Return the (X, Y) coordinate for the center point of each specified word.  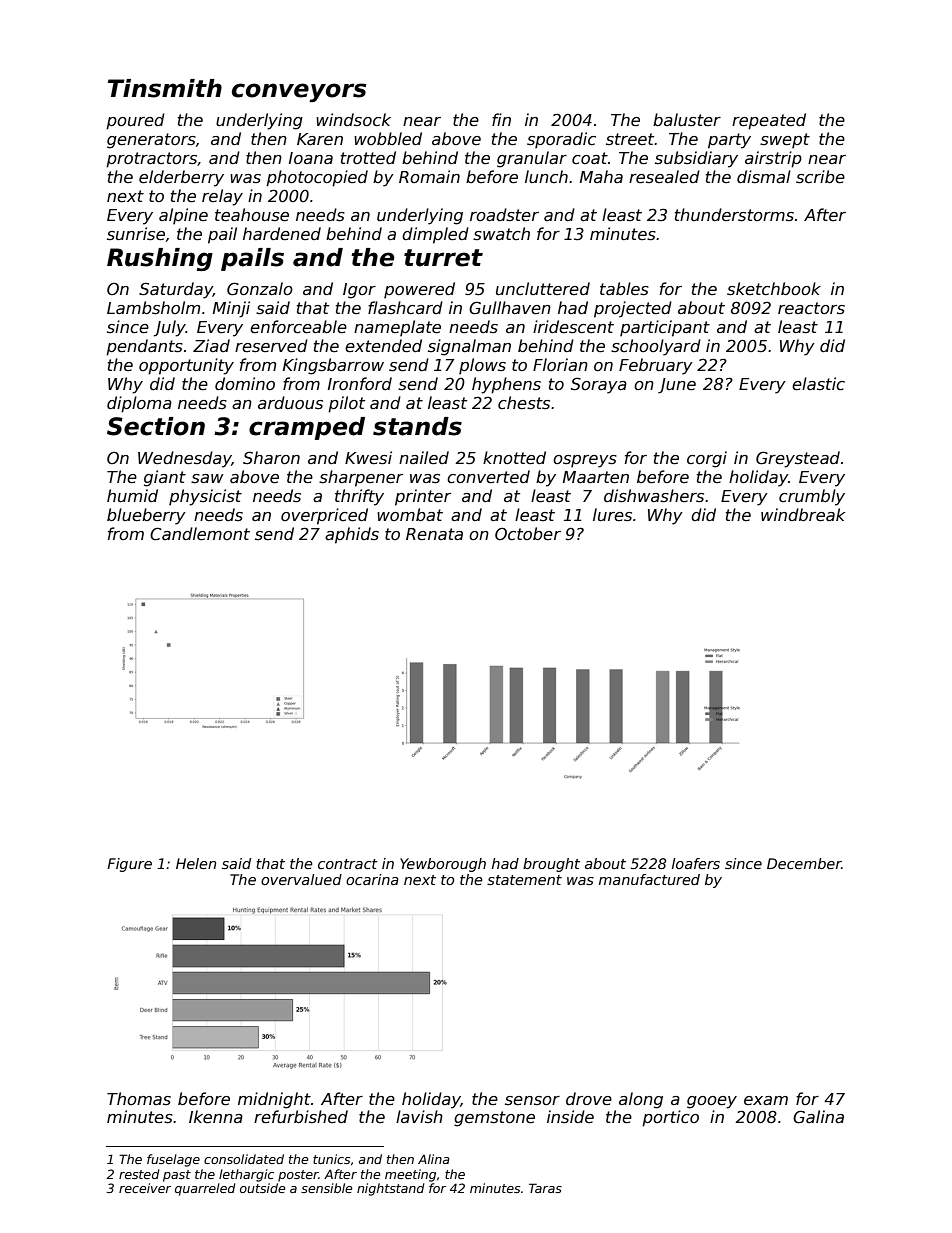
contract (348, 864)
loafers (696, 863)
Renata (434, 534)
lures (612, 515)
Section (156, 426)
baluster (687, 120)
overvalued (301, 879)
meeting (410, 1175)
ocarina (372, 879)
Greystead (798, 459)
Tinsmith (165, 88)
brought (551, 865)
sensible (327, 1188)
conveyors (299, 92)
